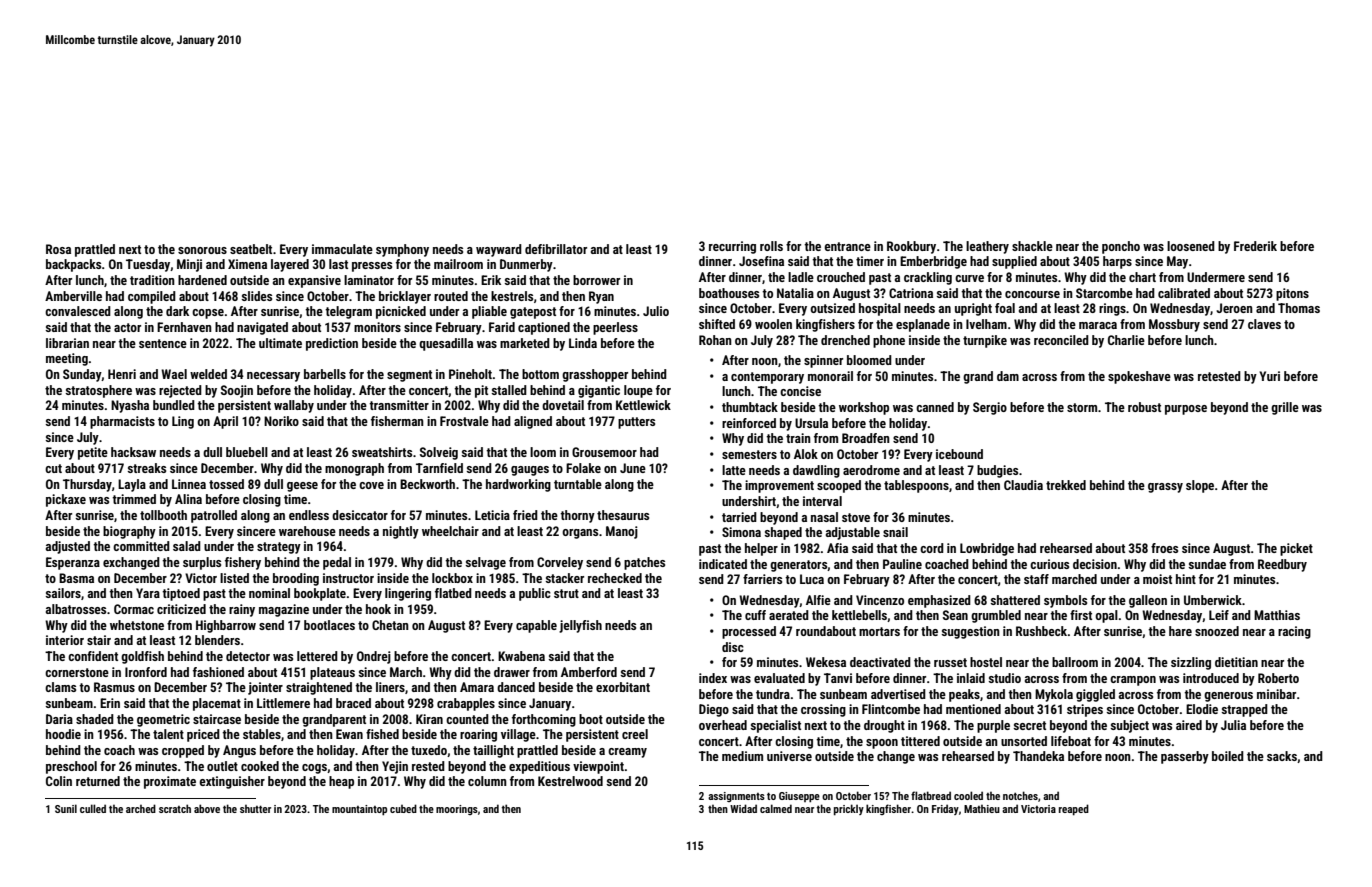 The height and width of the screenshot is (887, 1372). What do you see at coordinates (314, 281) in the screenshot?
I see `expansive` at bounding box center [314, 281].
